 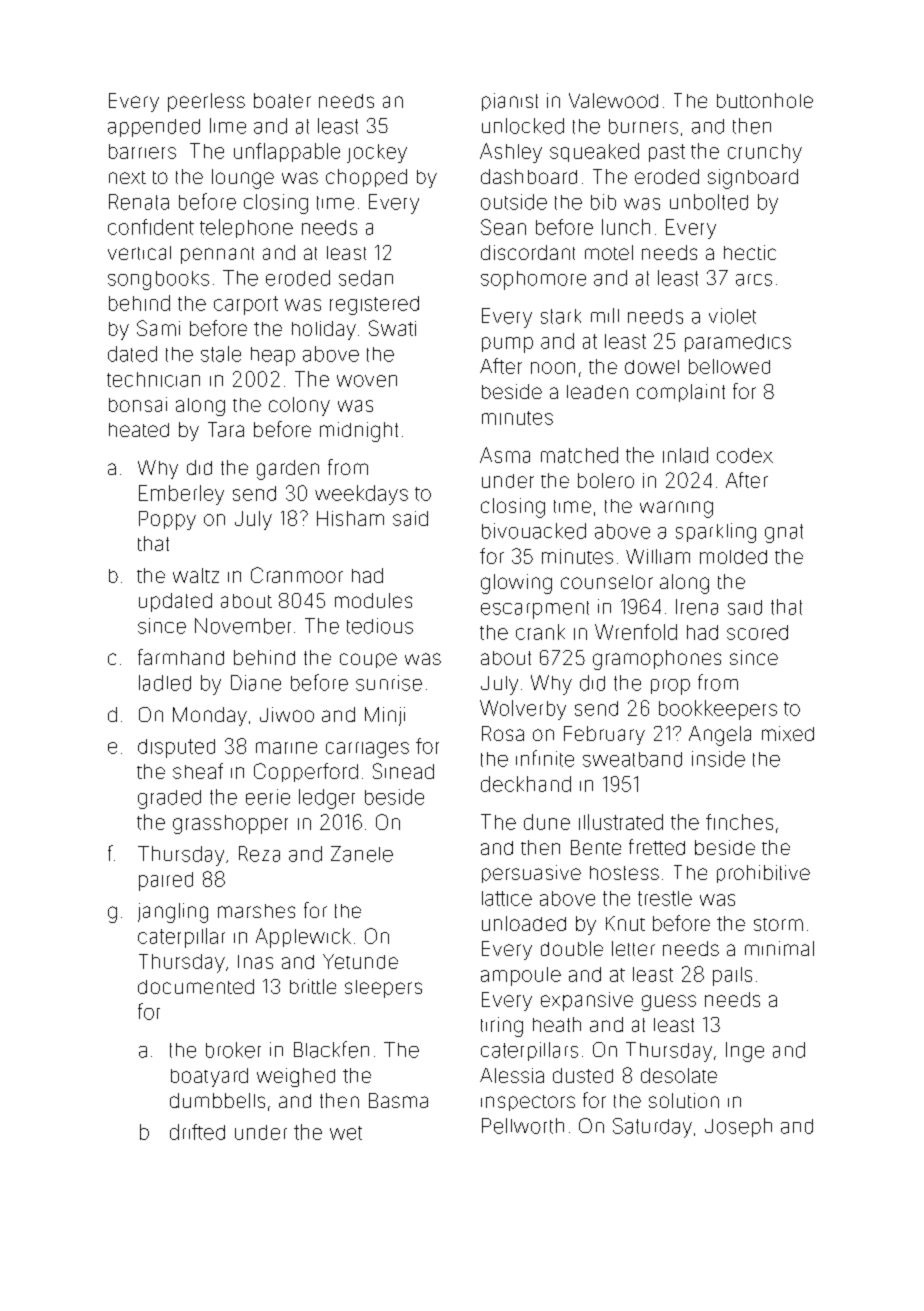 I want to click on Pellworth, so click(x=523, y=1126).
